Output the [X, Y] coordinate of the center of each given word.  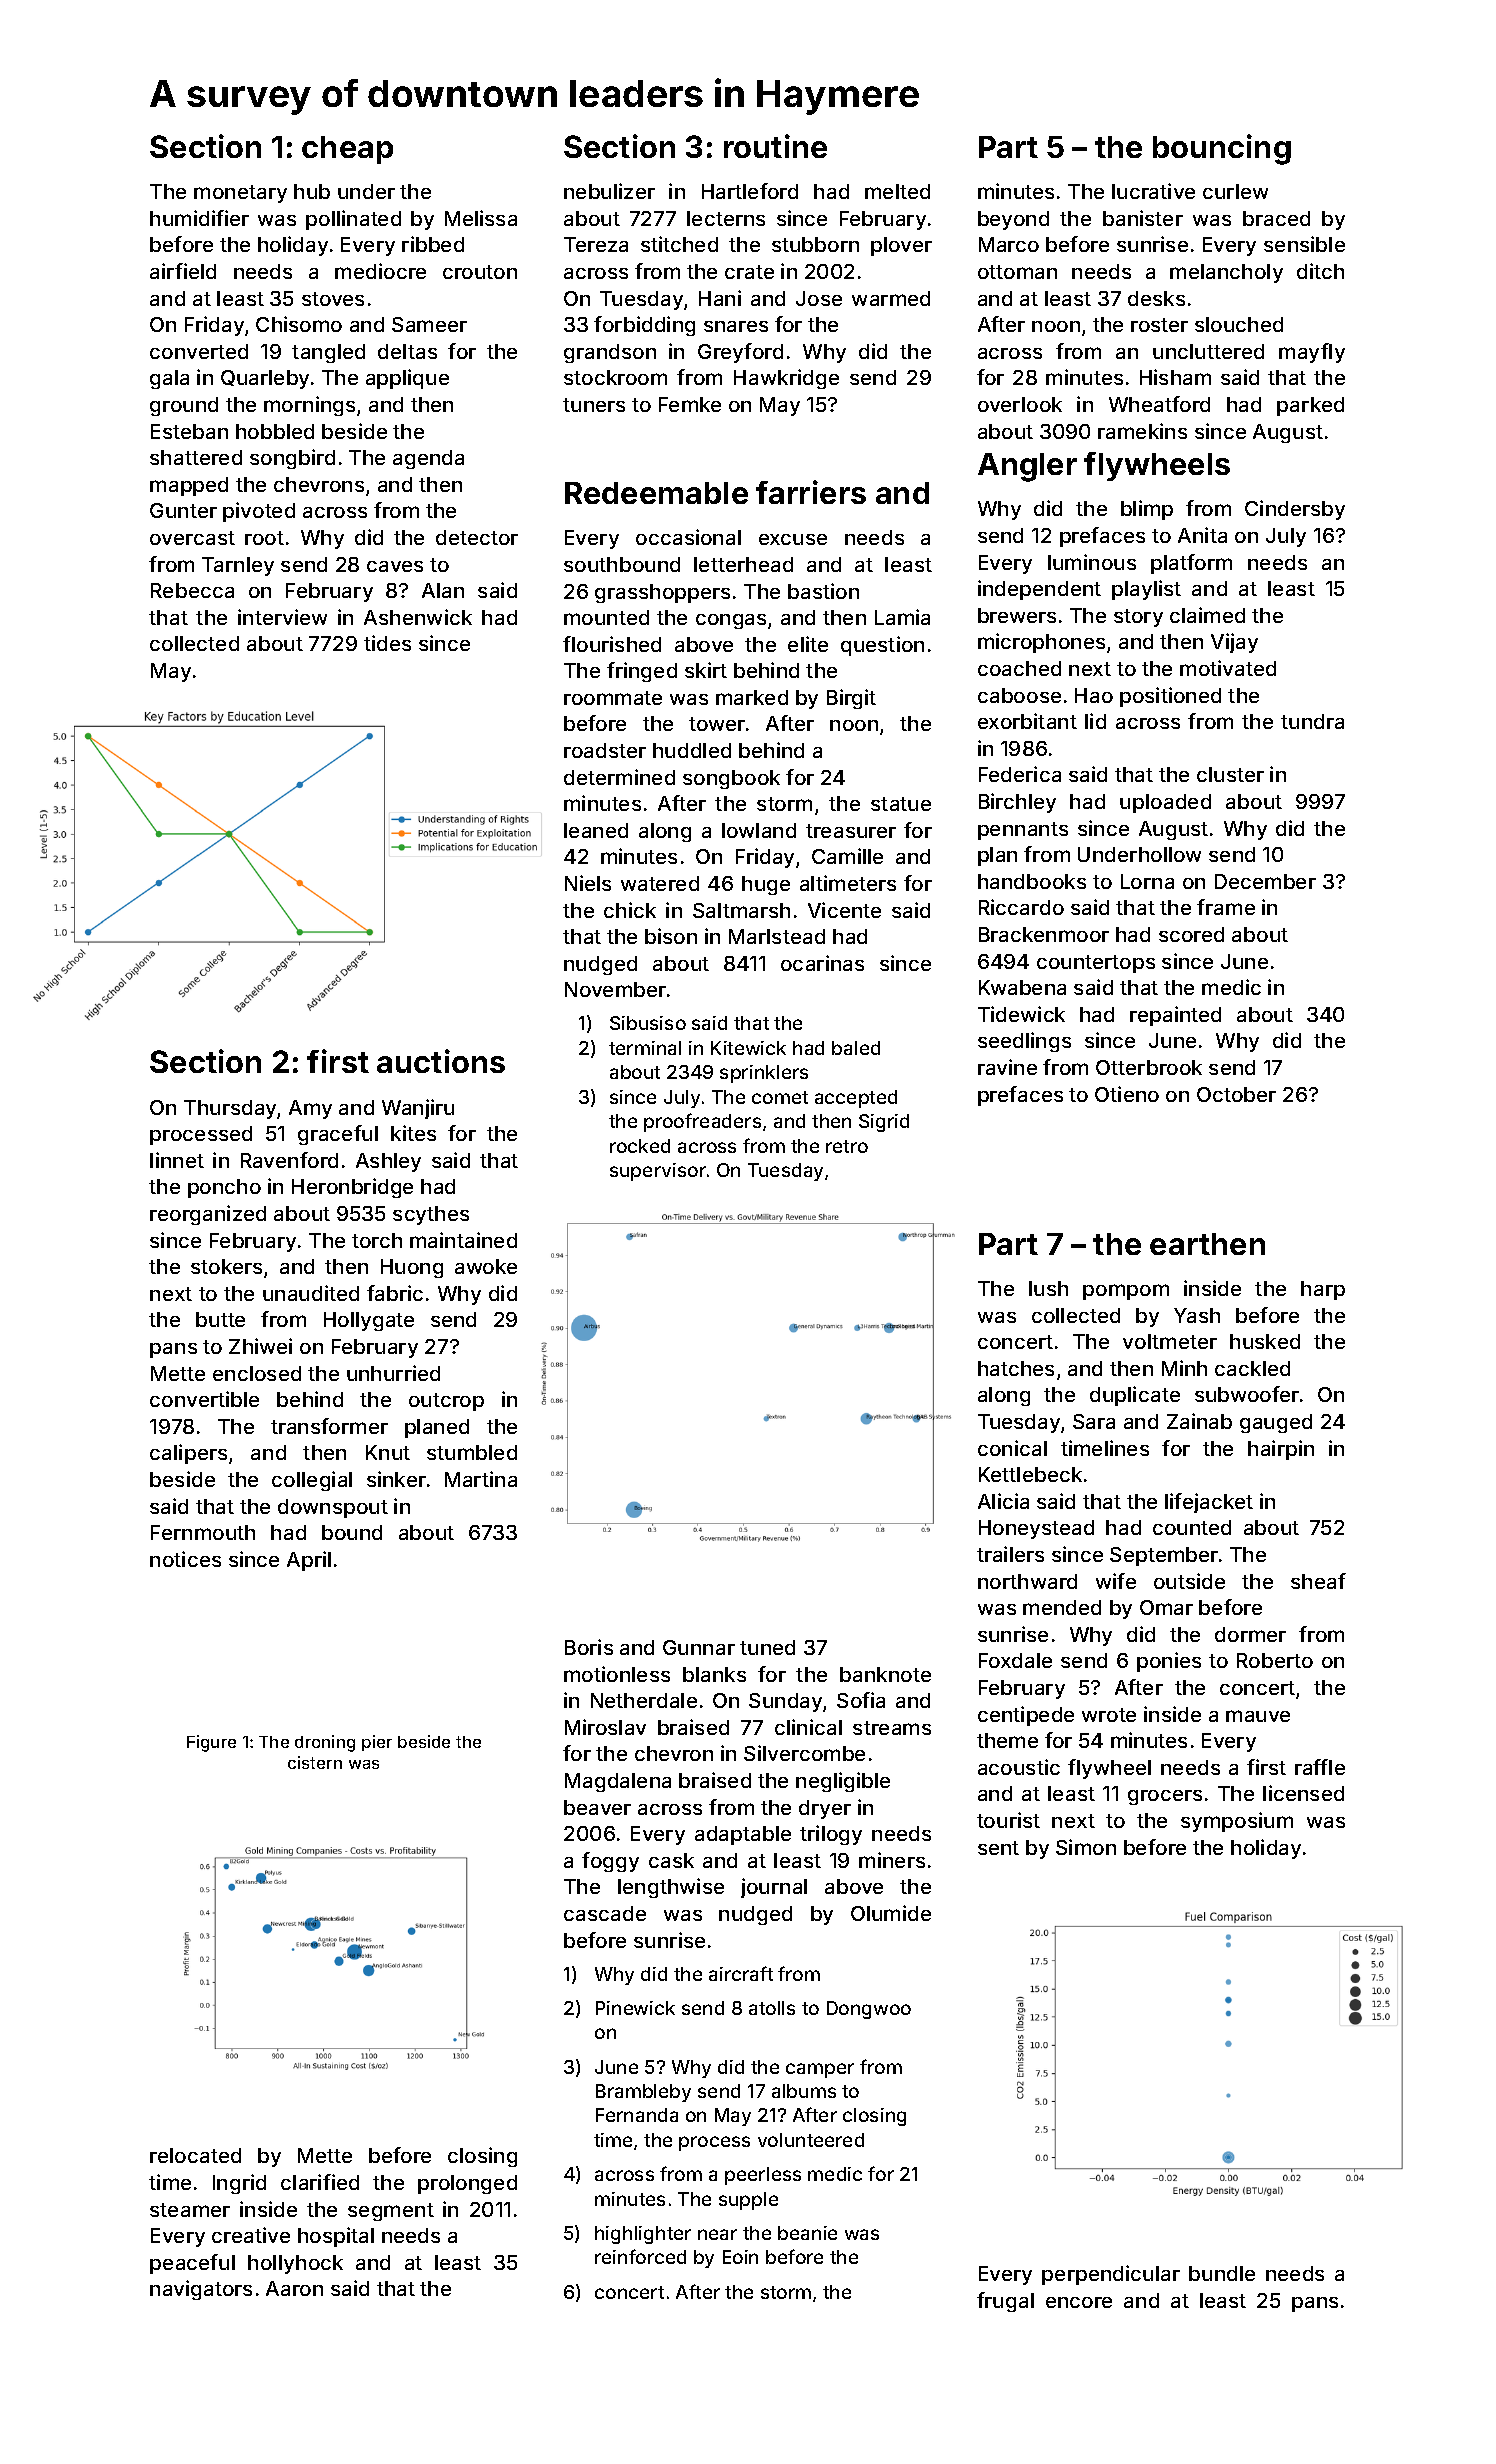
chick [630, 910]
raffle [1320, 1767]
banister [1143, 218]
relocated [195, 2155]
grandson [610, 353]
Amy [310, 1109]
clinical [808, 1727]
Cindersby [1295, 510]
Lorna [1147, 881]
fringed [642, 672]
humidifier [199, 218]
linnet [177, 1160]
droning [325, 1743]
